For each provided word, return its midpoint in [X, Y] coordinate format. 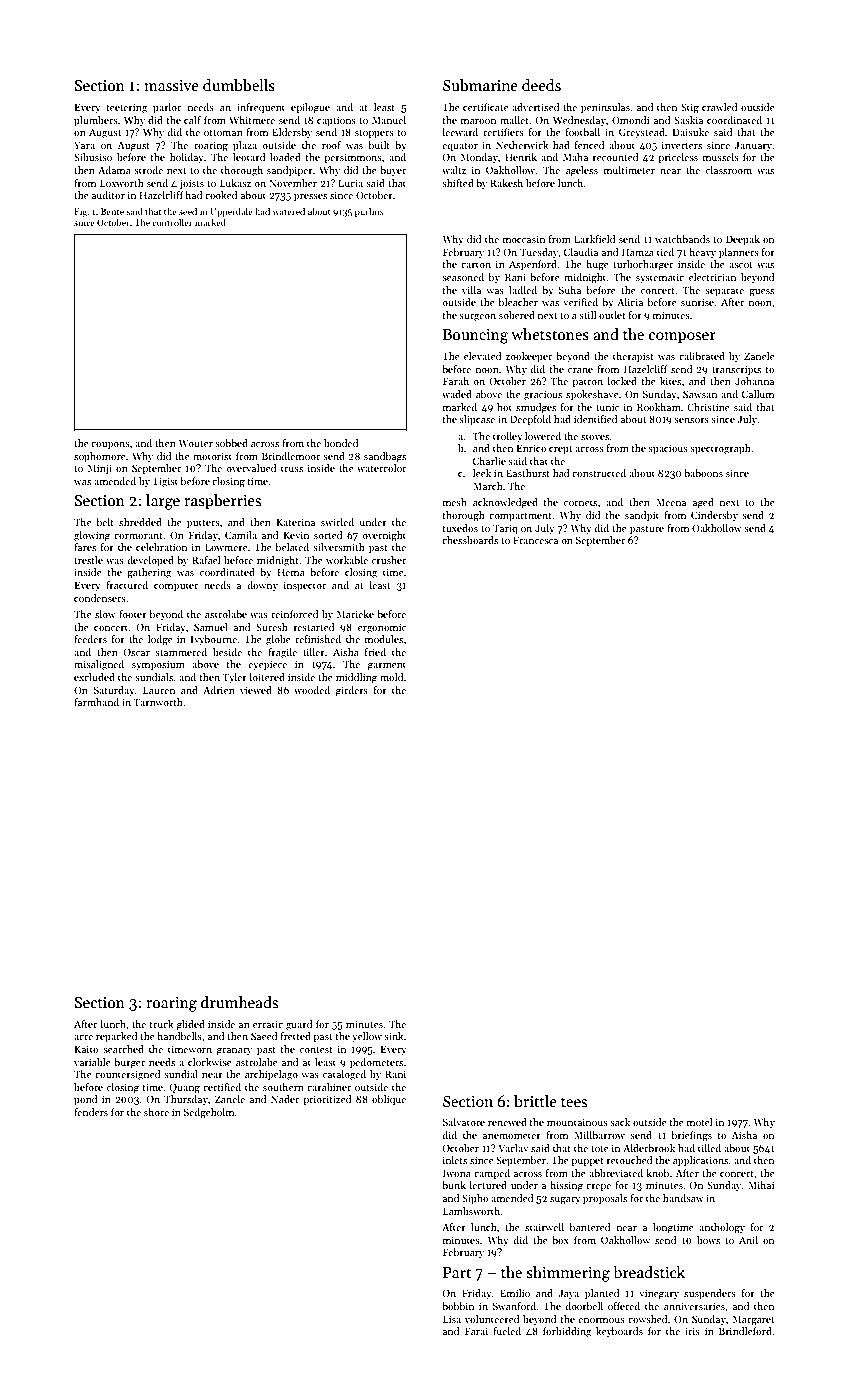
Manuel [389, 120]
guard [299, 1025]
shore [156, 1112]
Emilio [515, 1293]
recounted [615, 157]
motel [699, 1122]
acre [83, 1037]
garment [387, 666]
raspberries [222, 501]
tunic [607, 407]
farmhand [96, 702]
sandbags [385, 457]
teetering [127, 108]
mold [391, 677]
